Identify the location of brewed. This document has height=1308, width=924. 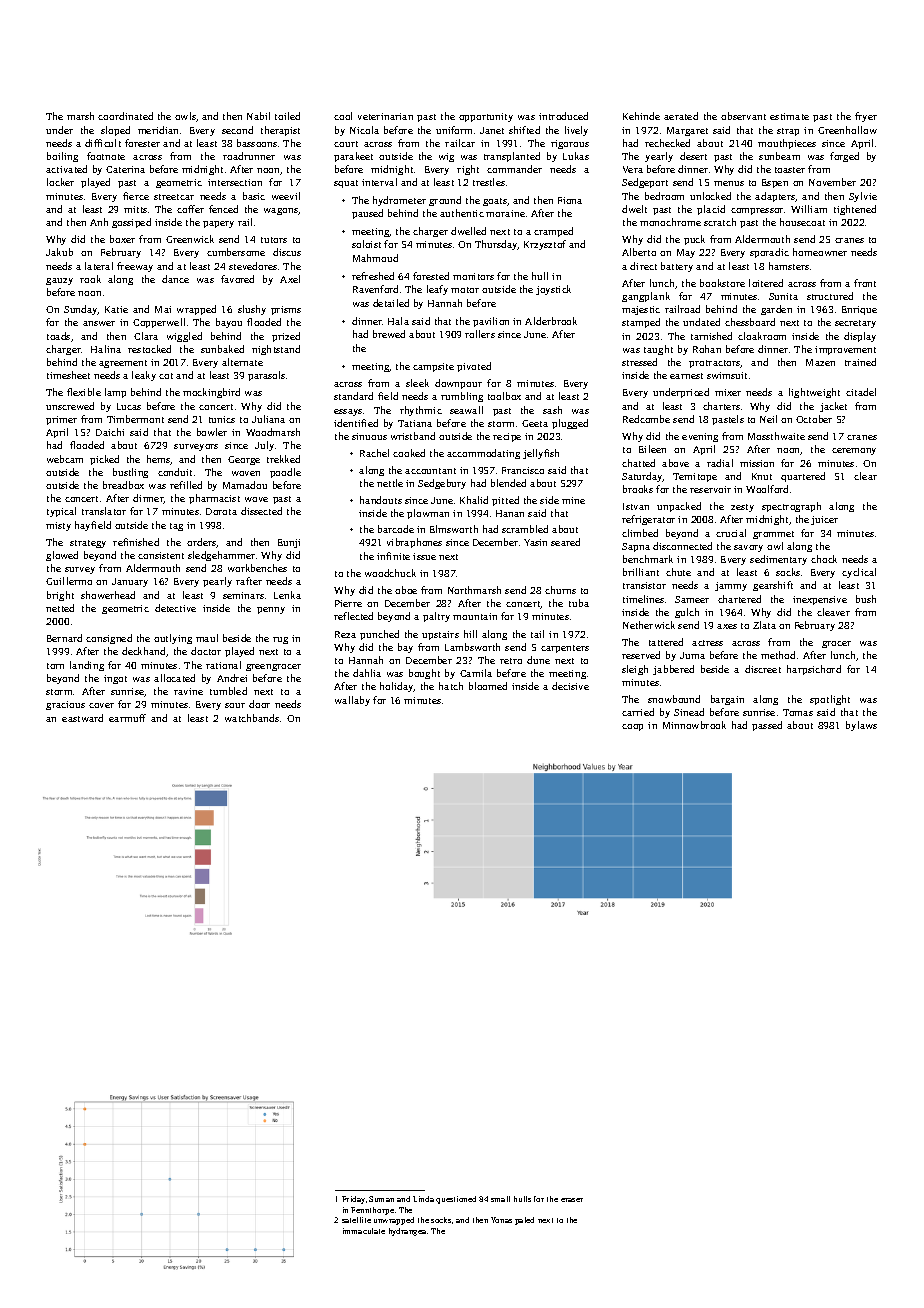
(389, 334).
